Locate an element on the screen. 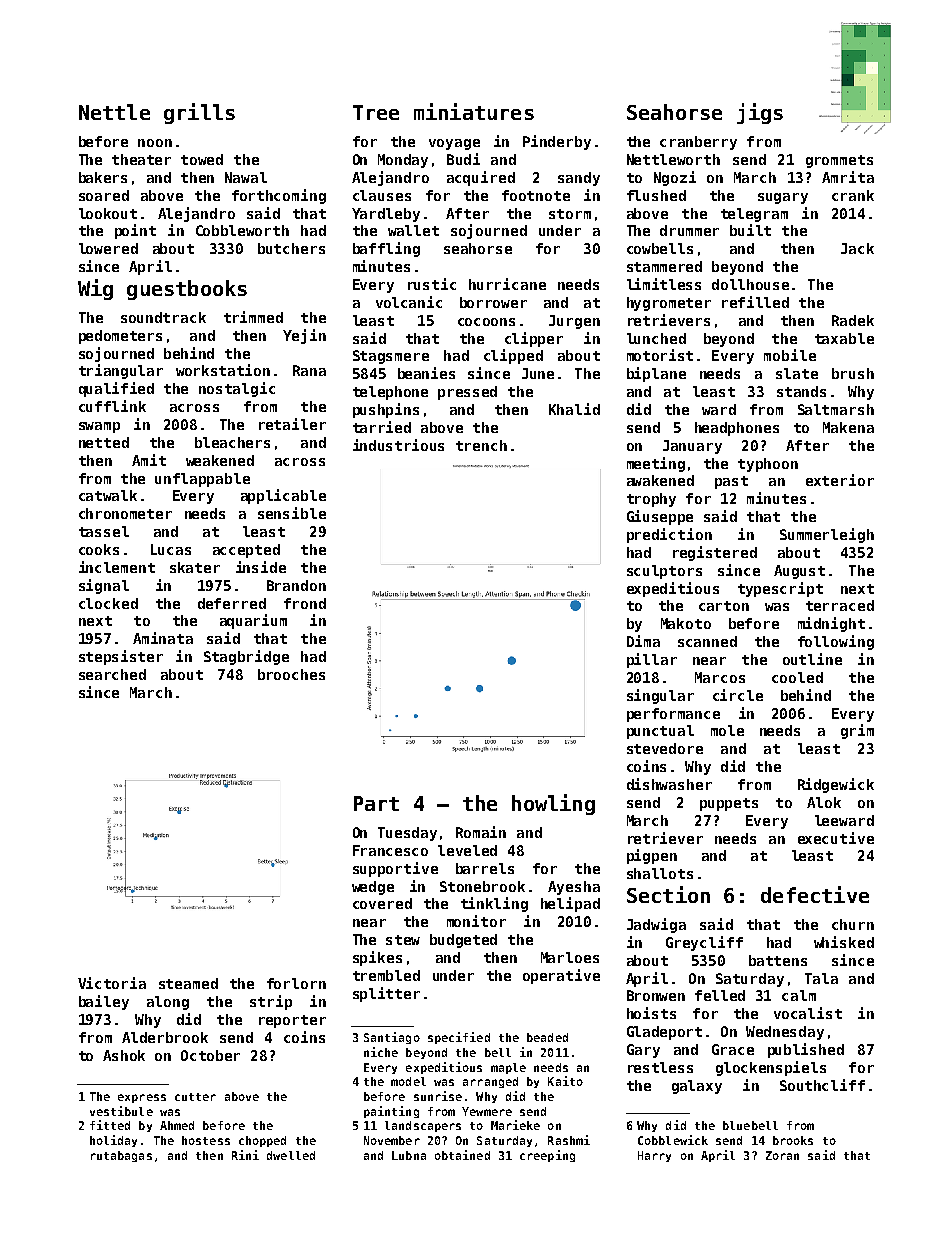 This screenshot has width=952, height=1233. forthcoming is located at coordinates (279, 196).
